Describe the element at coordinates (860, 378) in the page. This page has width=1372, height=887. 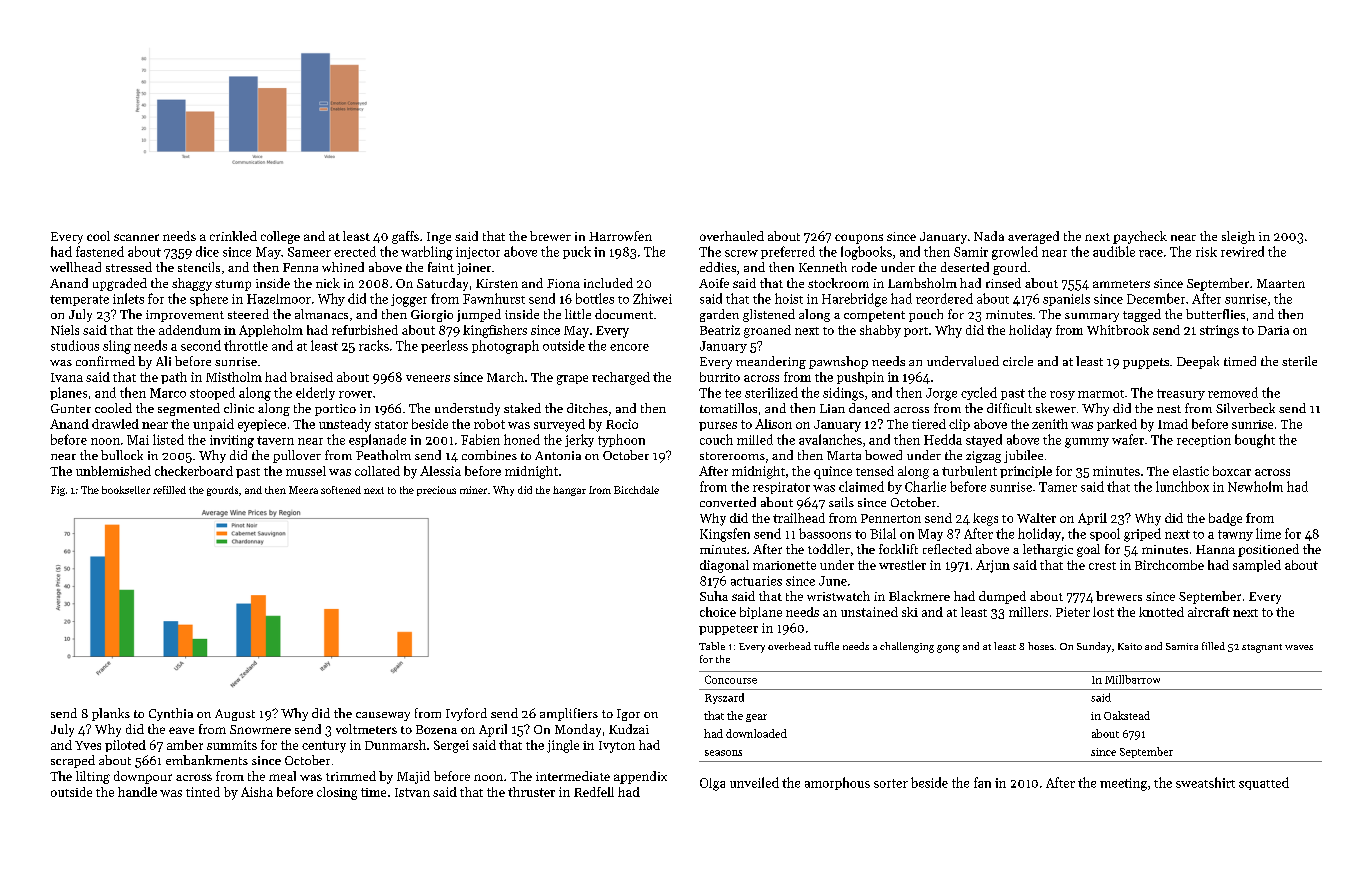
I see `pushpin` at that location.
